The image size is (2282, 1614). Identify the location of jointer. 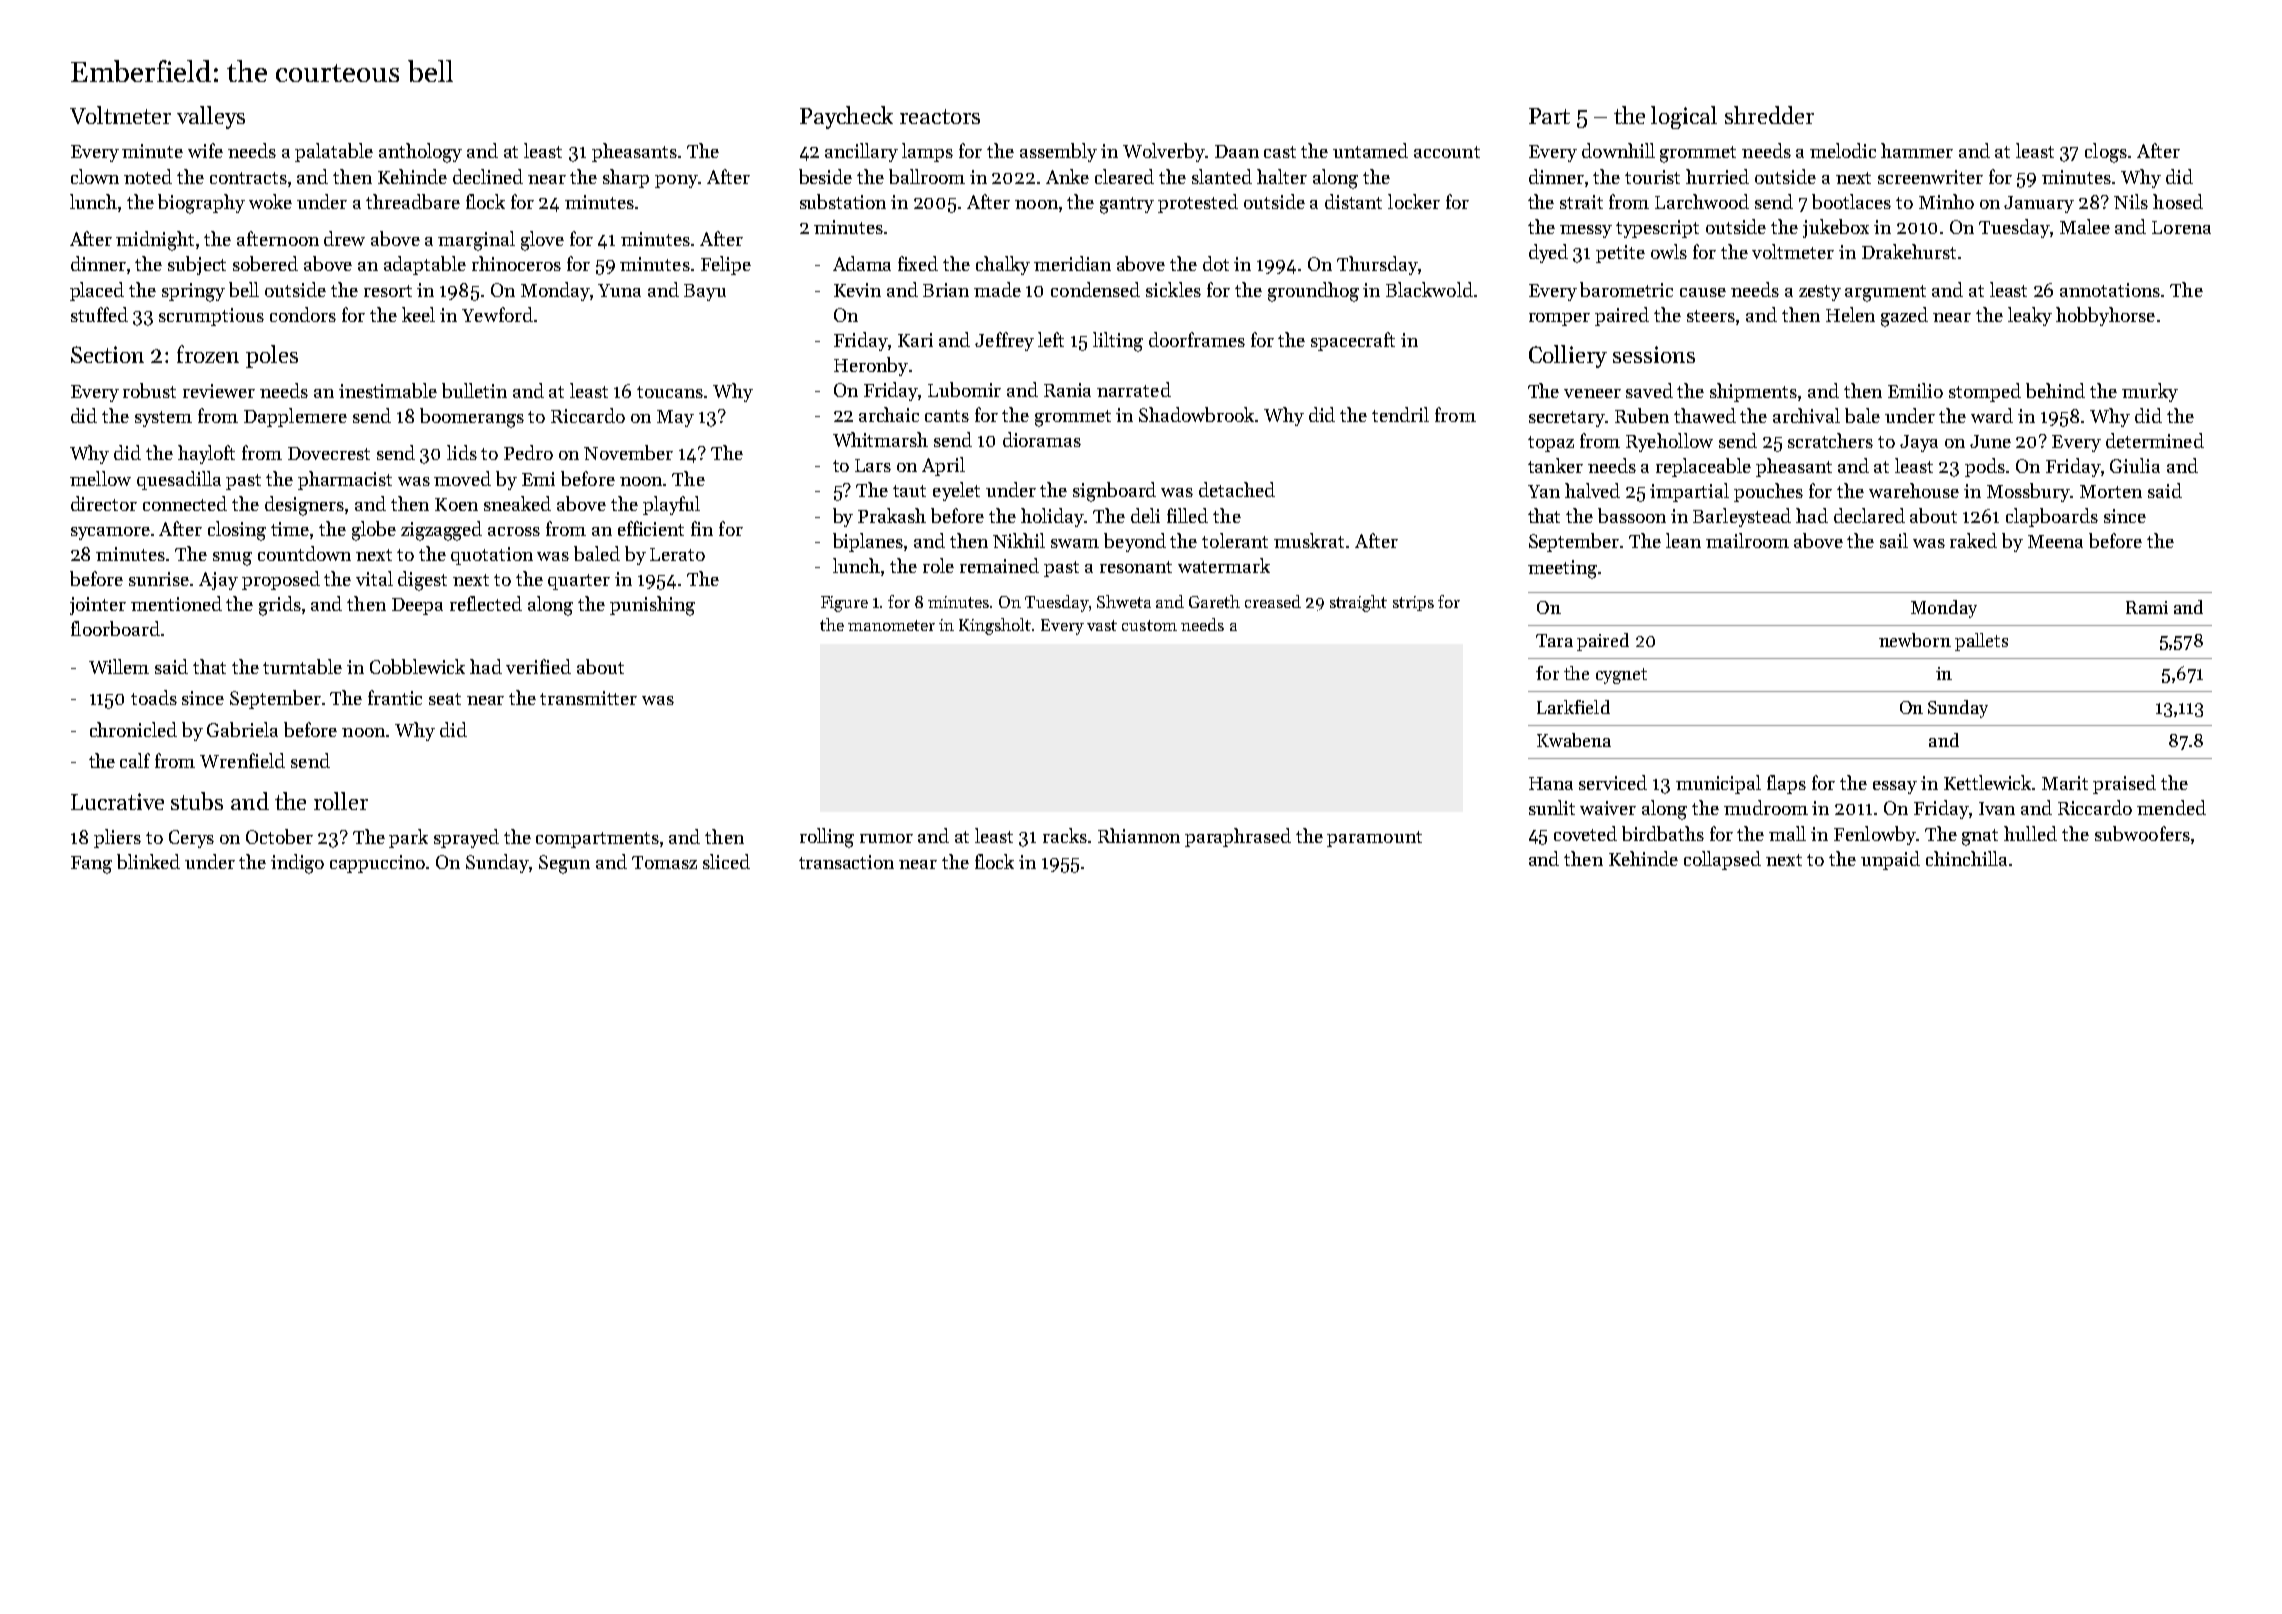
(98, 606).
